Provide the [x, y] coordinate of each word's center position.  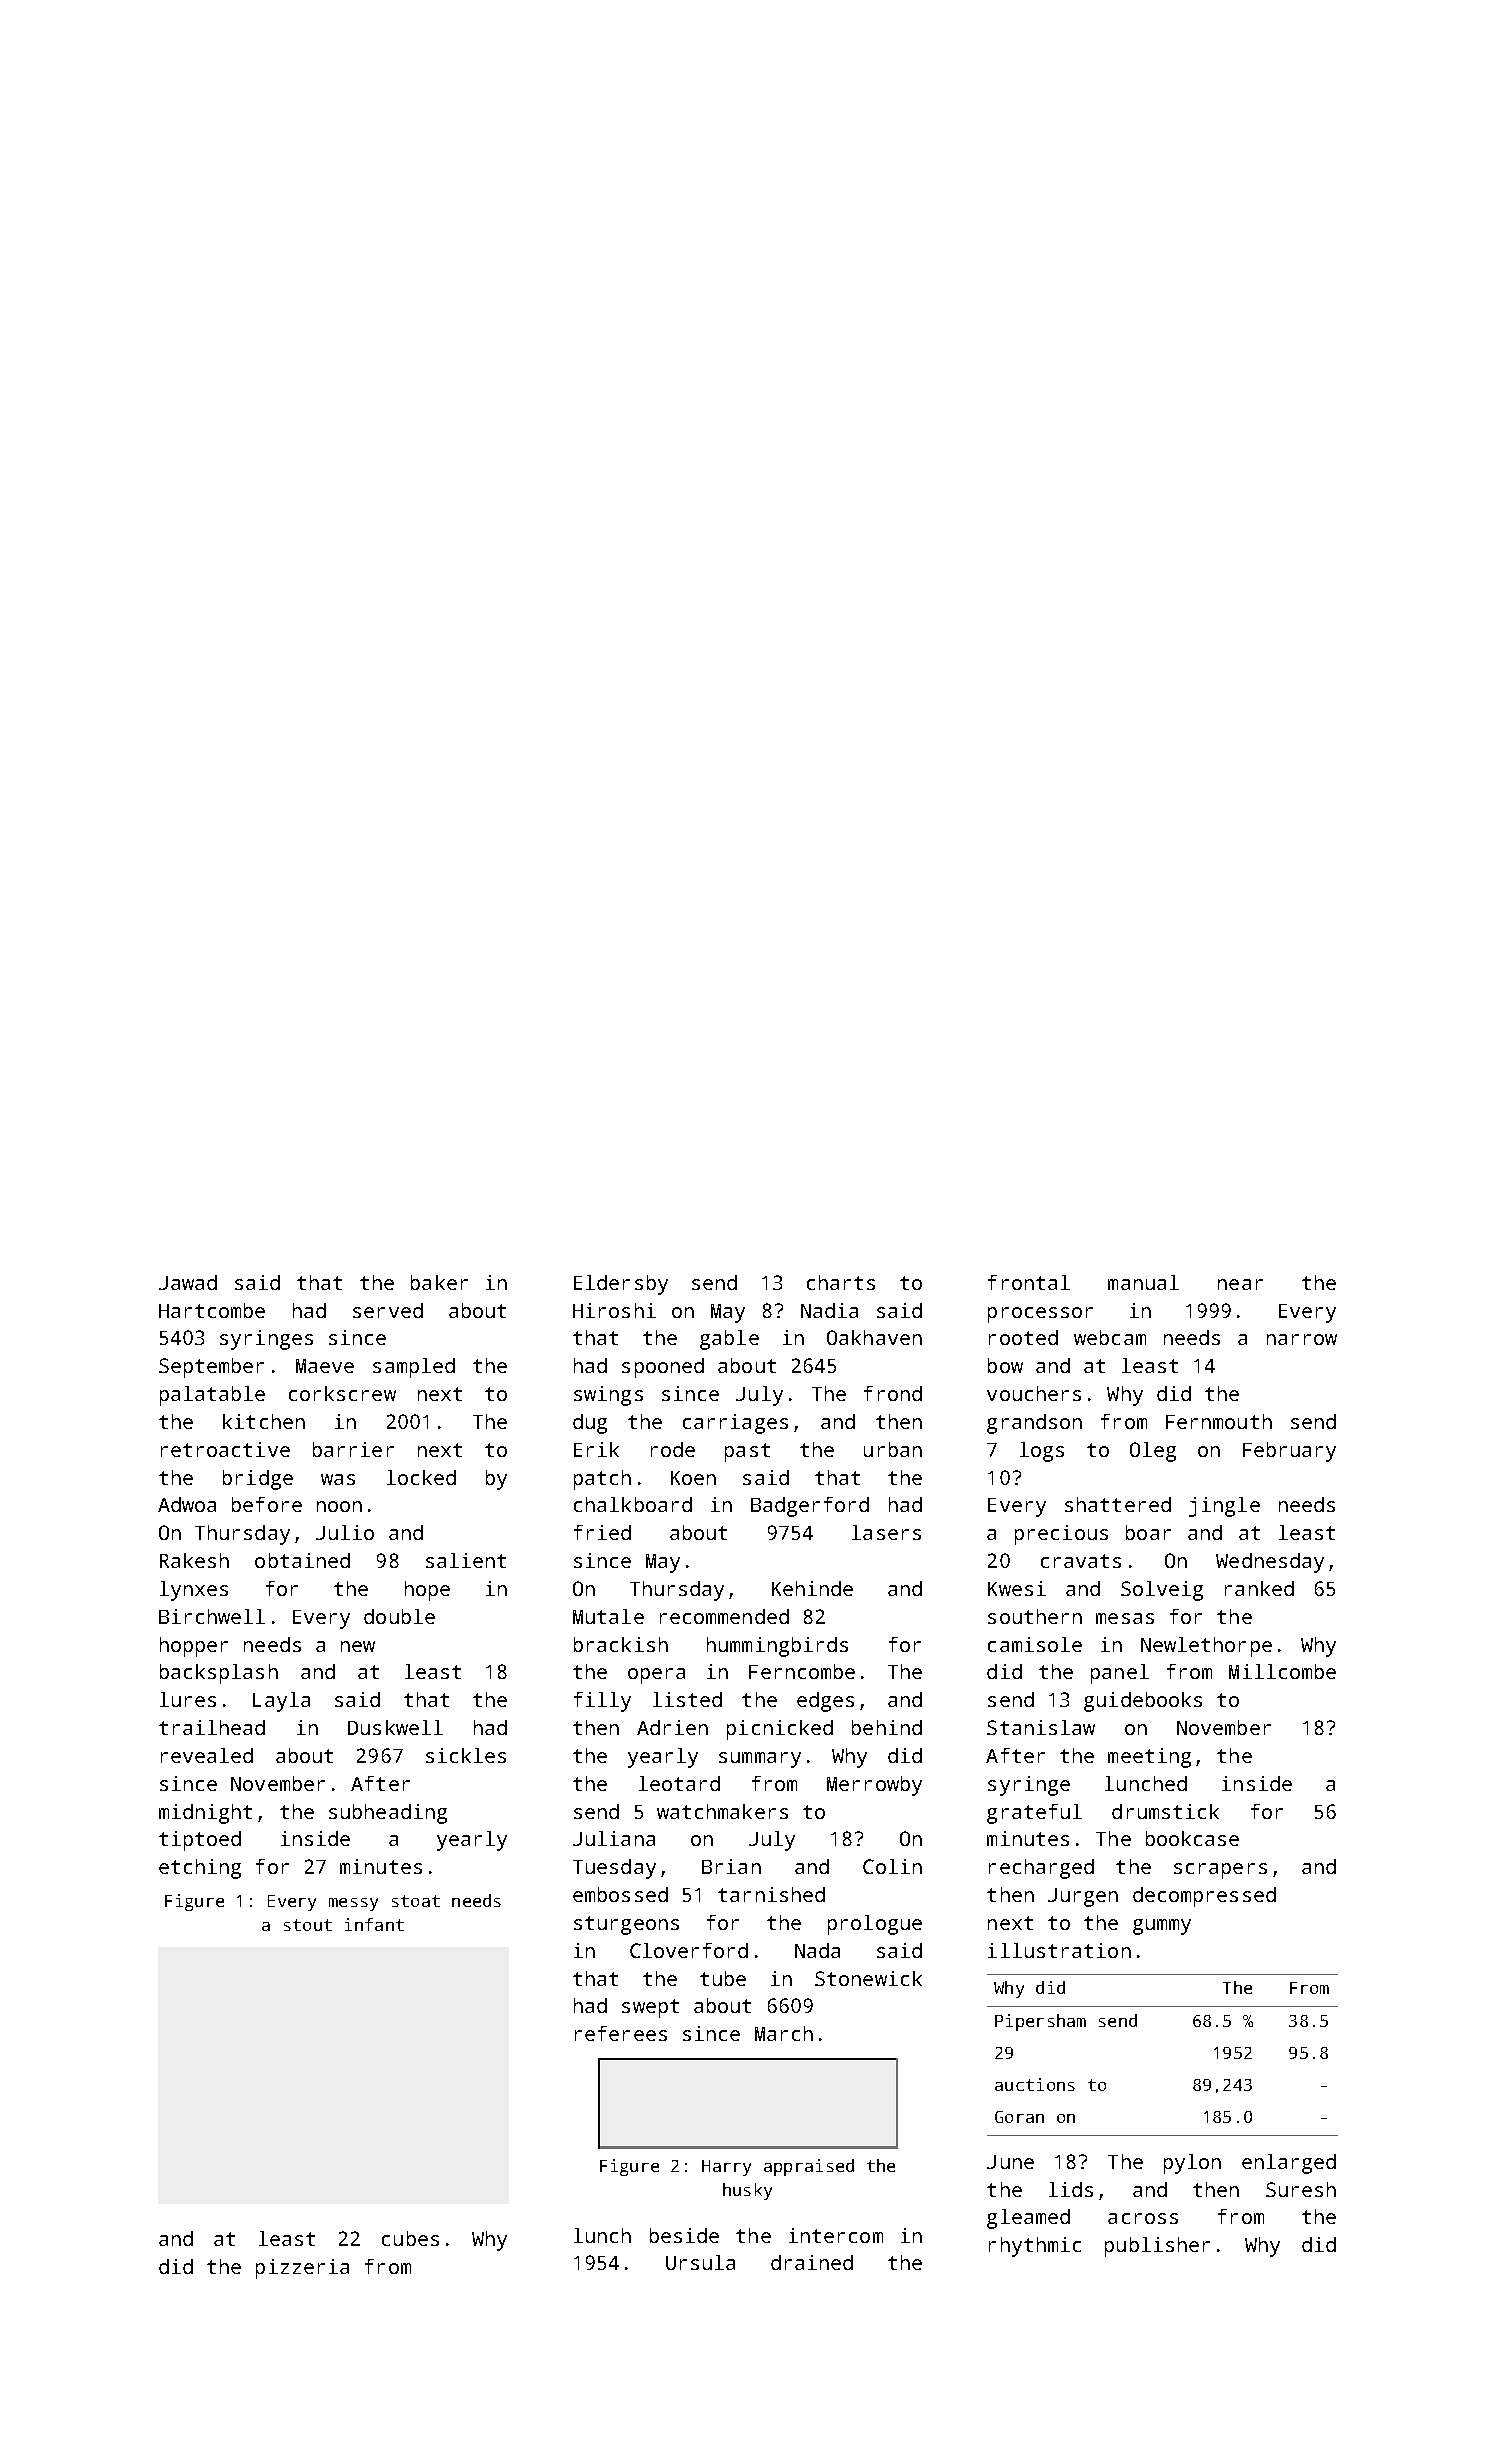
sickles [466, 1755]
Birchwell [212, 1616]
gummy [1162, 1927]
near [1240, 1284]
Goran [1019, 2117]
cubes [410, 2238]
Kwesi [1017, 1588]
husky [747, 2191]
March [784, 2033]
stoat [416, 1901]
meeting [1149, 1758]
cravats [1081, 1561]
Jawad [188, 1282]
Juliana [614, 1838]
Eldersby [621, 1285]
